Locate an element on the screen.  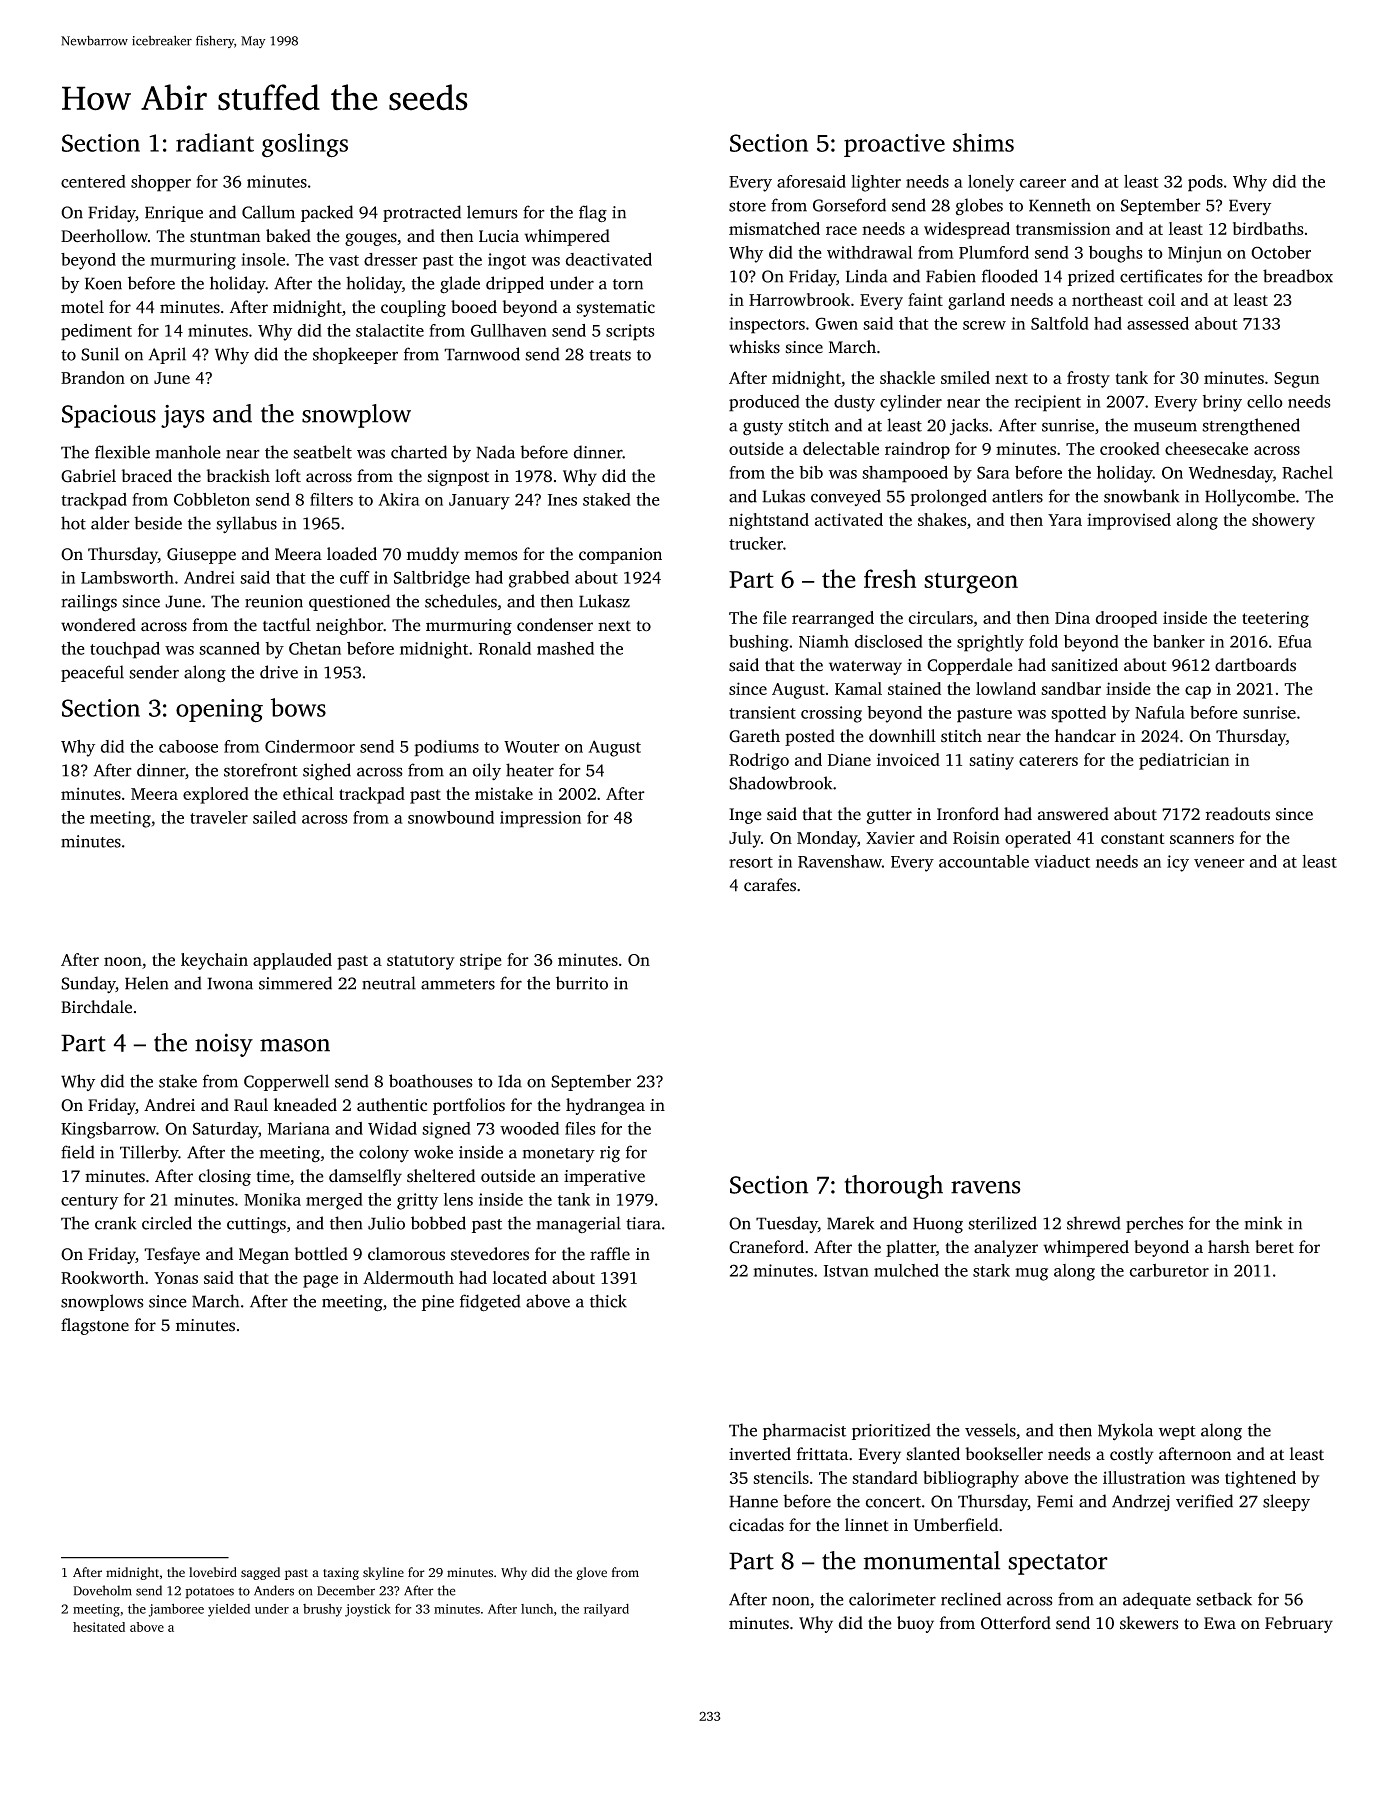
museum is located at coordinates (1165, 427).
